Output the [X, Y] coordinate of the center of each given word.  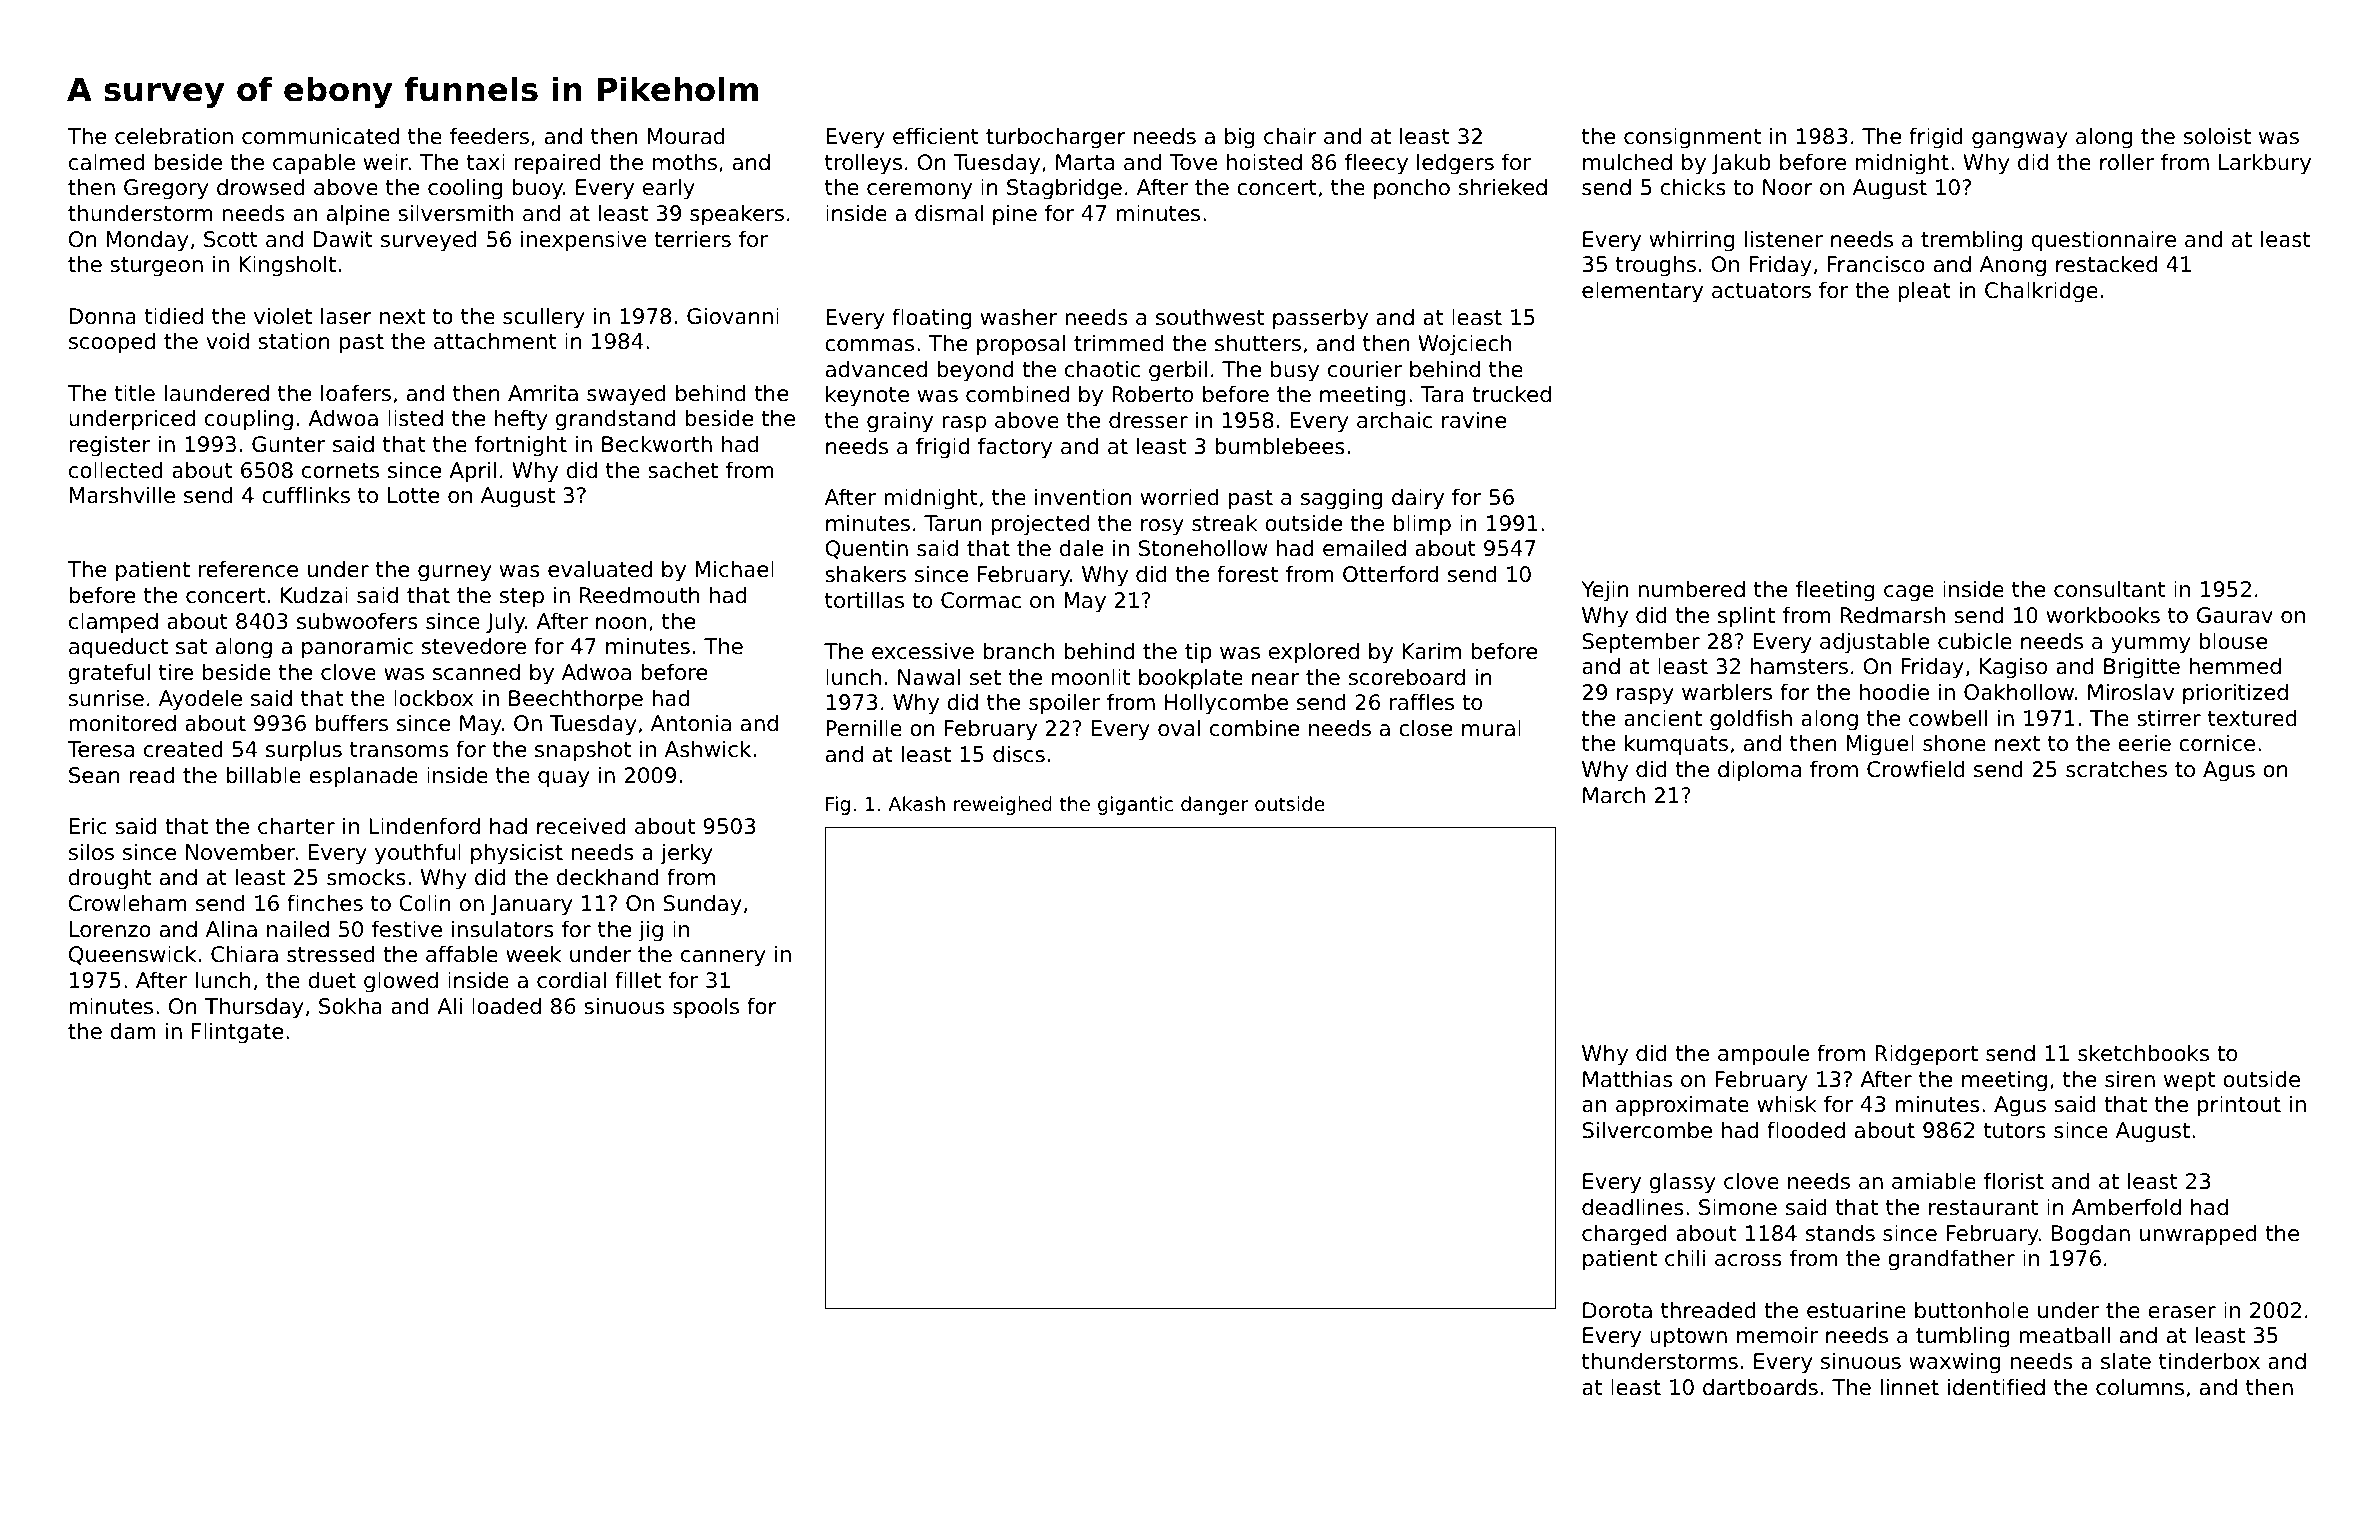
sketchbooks [2143, 1053]
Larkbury [2265, 164]
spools [706, 1008]
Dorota [1617, 1310]
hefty [521, 420]
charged [1624, 1235]
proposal [1021, 345]
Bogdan [2091, 1235]
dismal [949, 213]
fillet [638, 980]
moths [685, 162]
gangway [2020, 140]
